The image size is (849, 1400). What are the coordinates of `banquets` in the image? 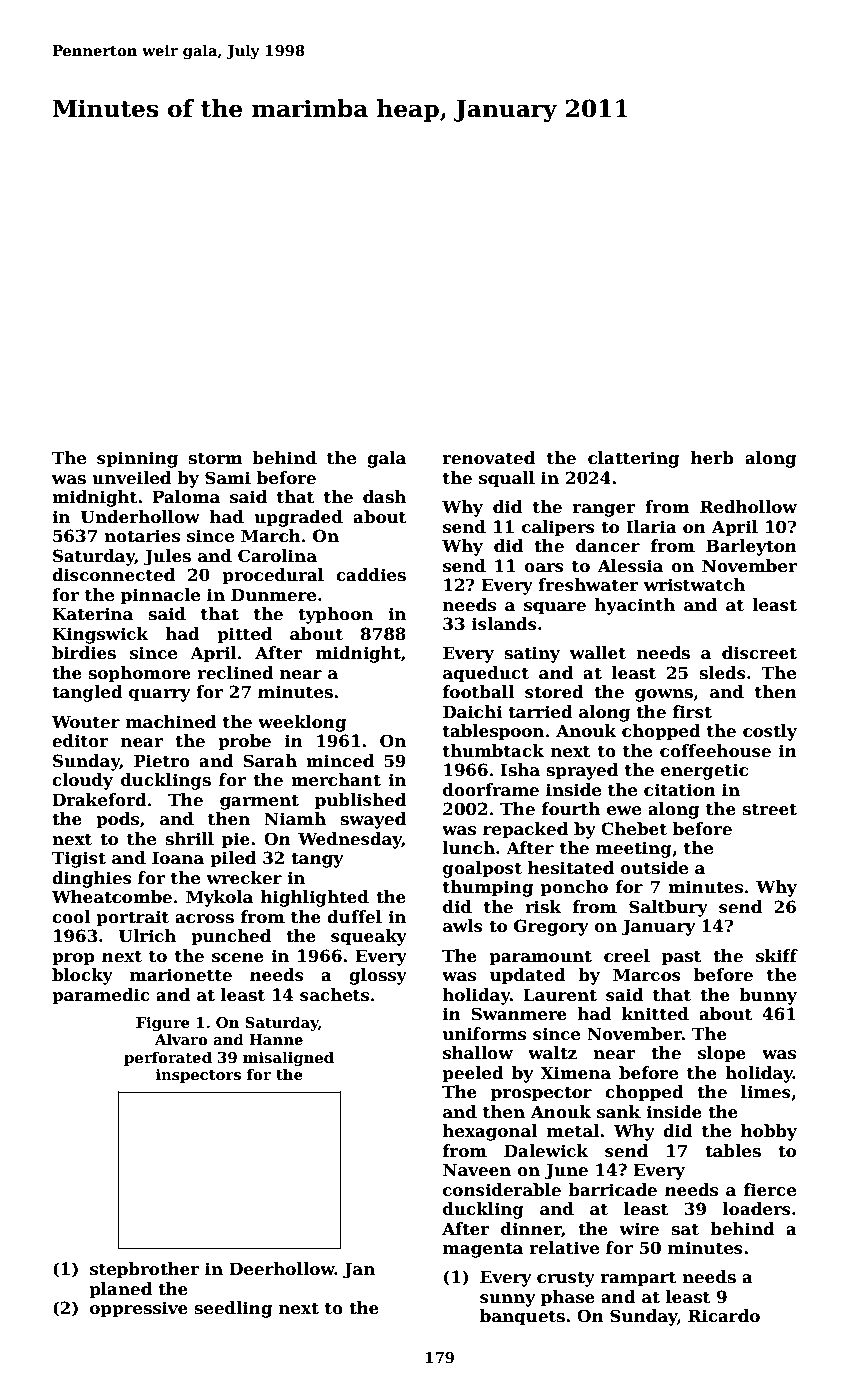 It's located at (522, 1317).
